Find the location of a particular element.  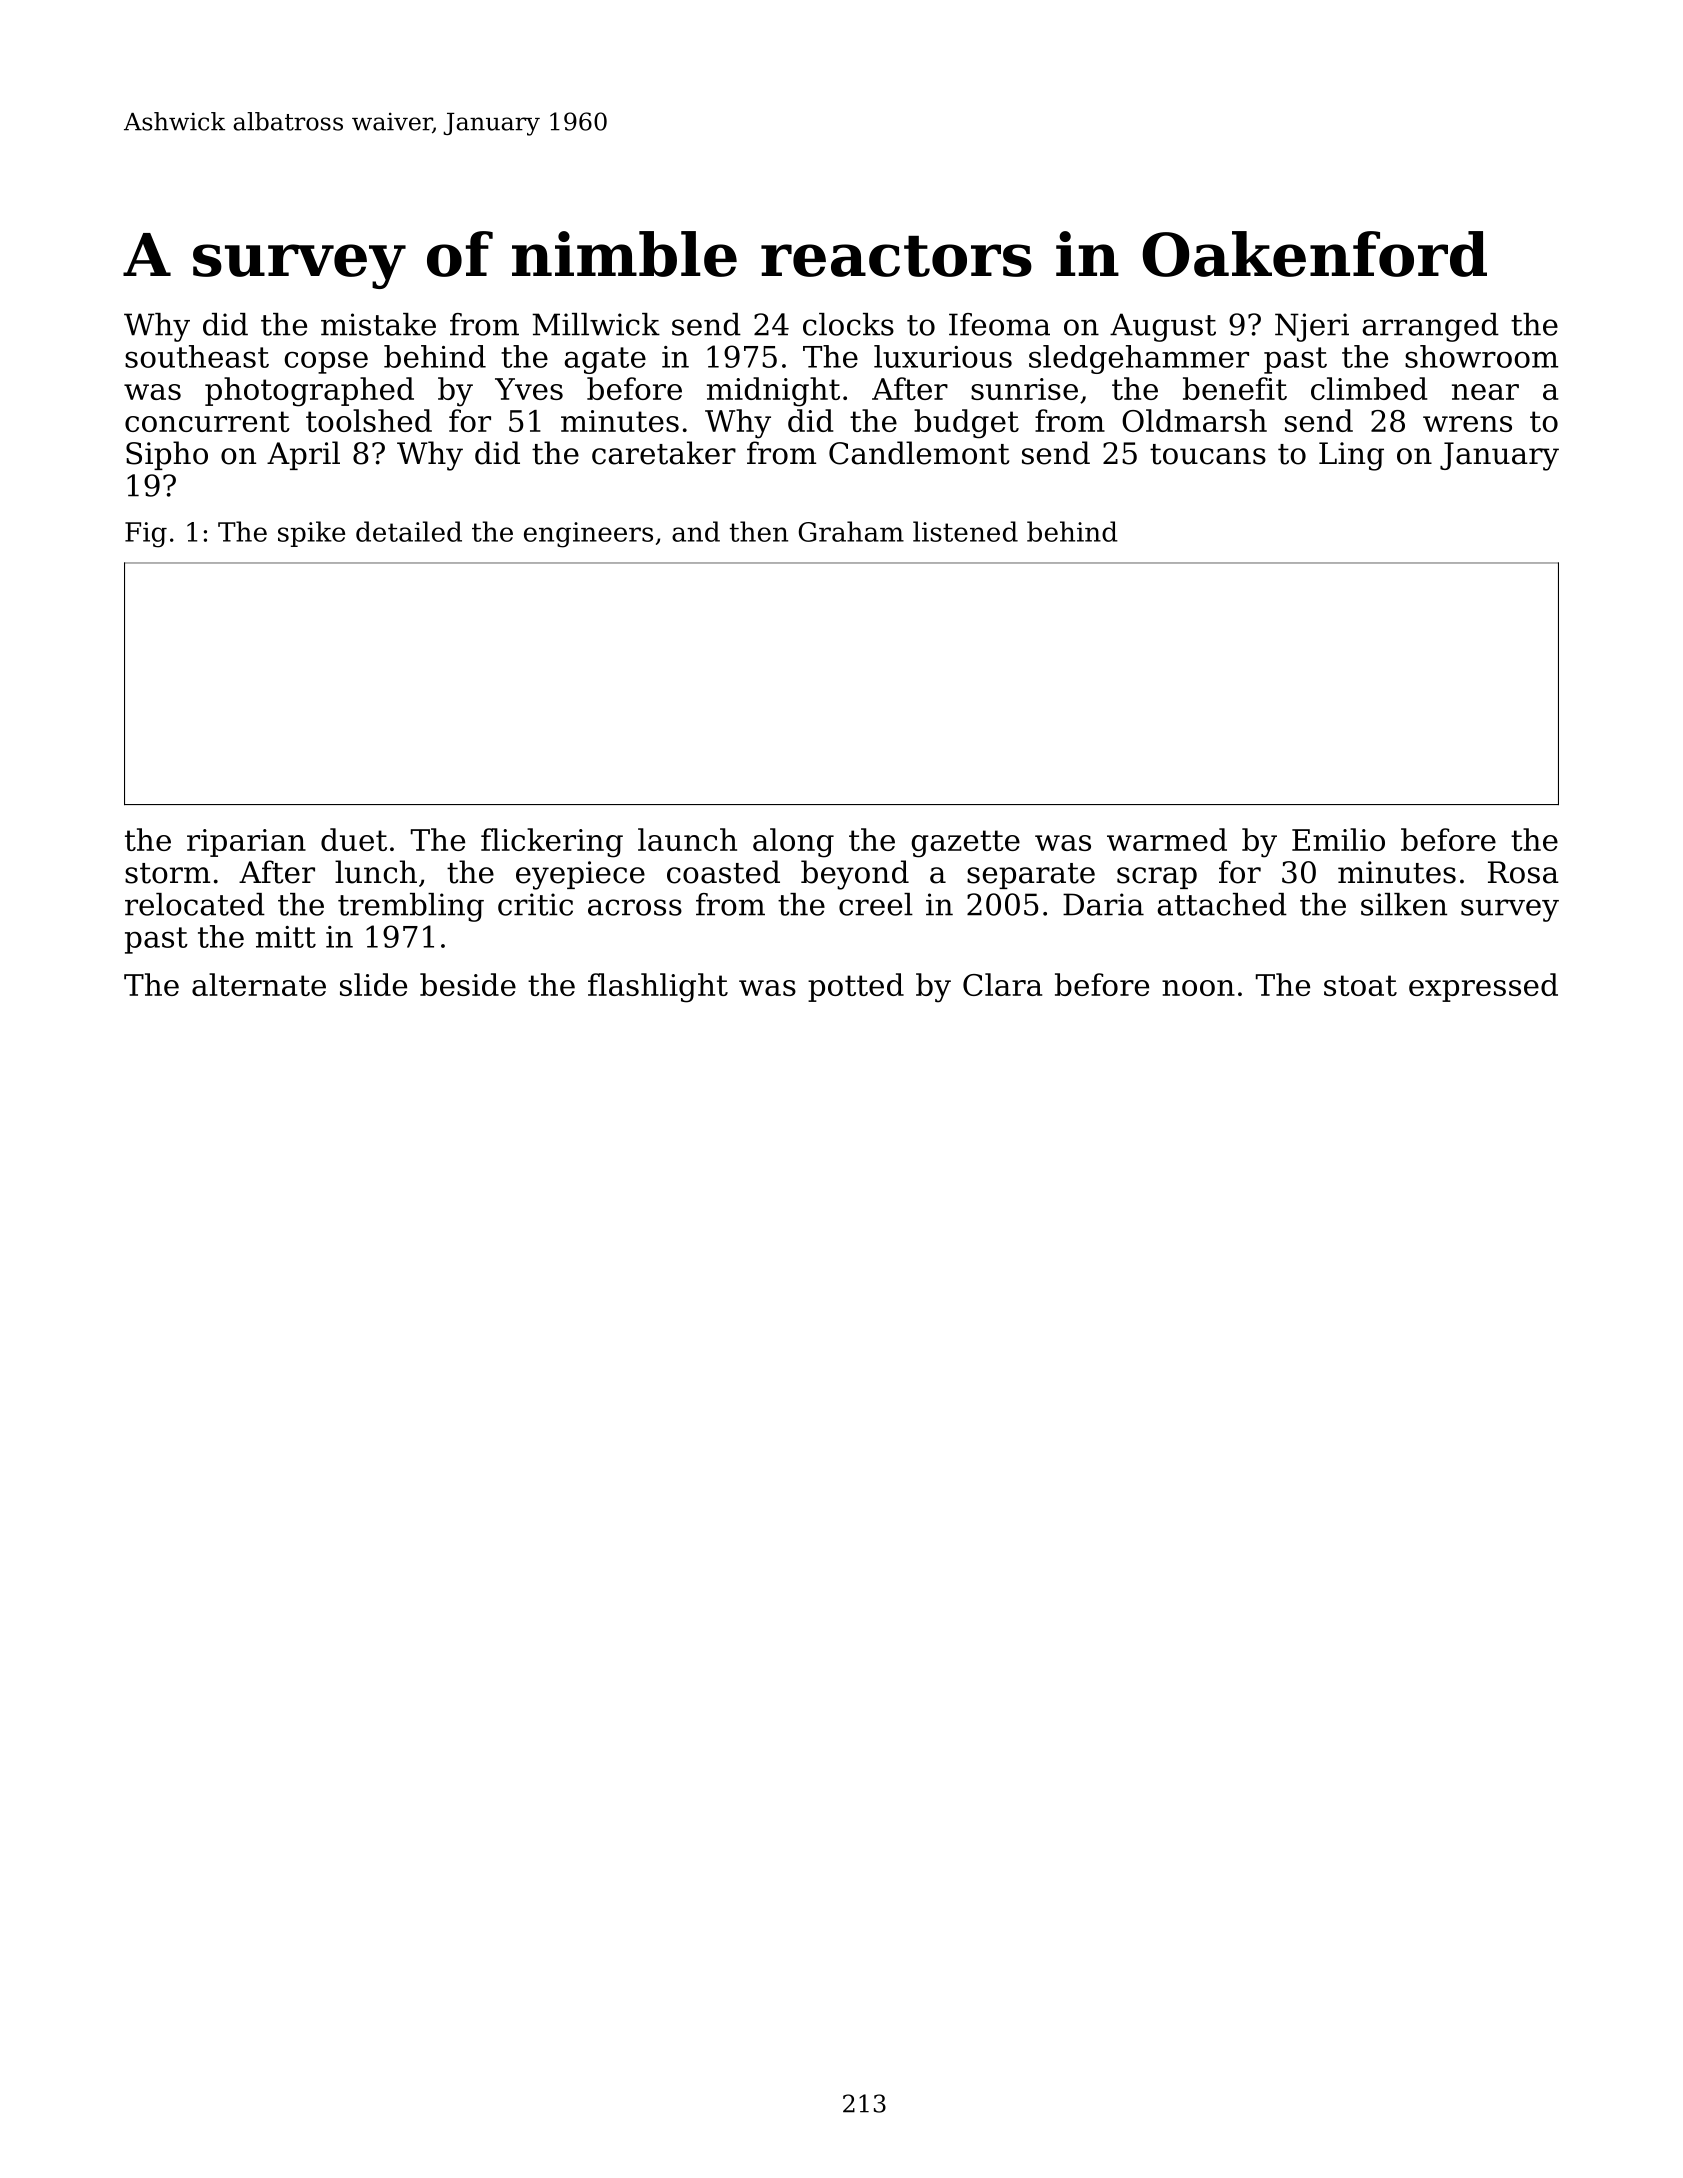

relocated is located at coordinates (195, 904).
